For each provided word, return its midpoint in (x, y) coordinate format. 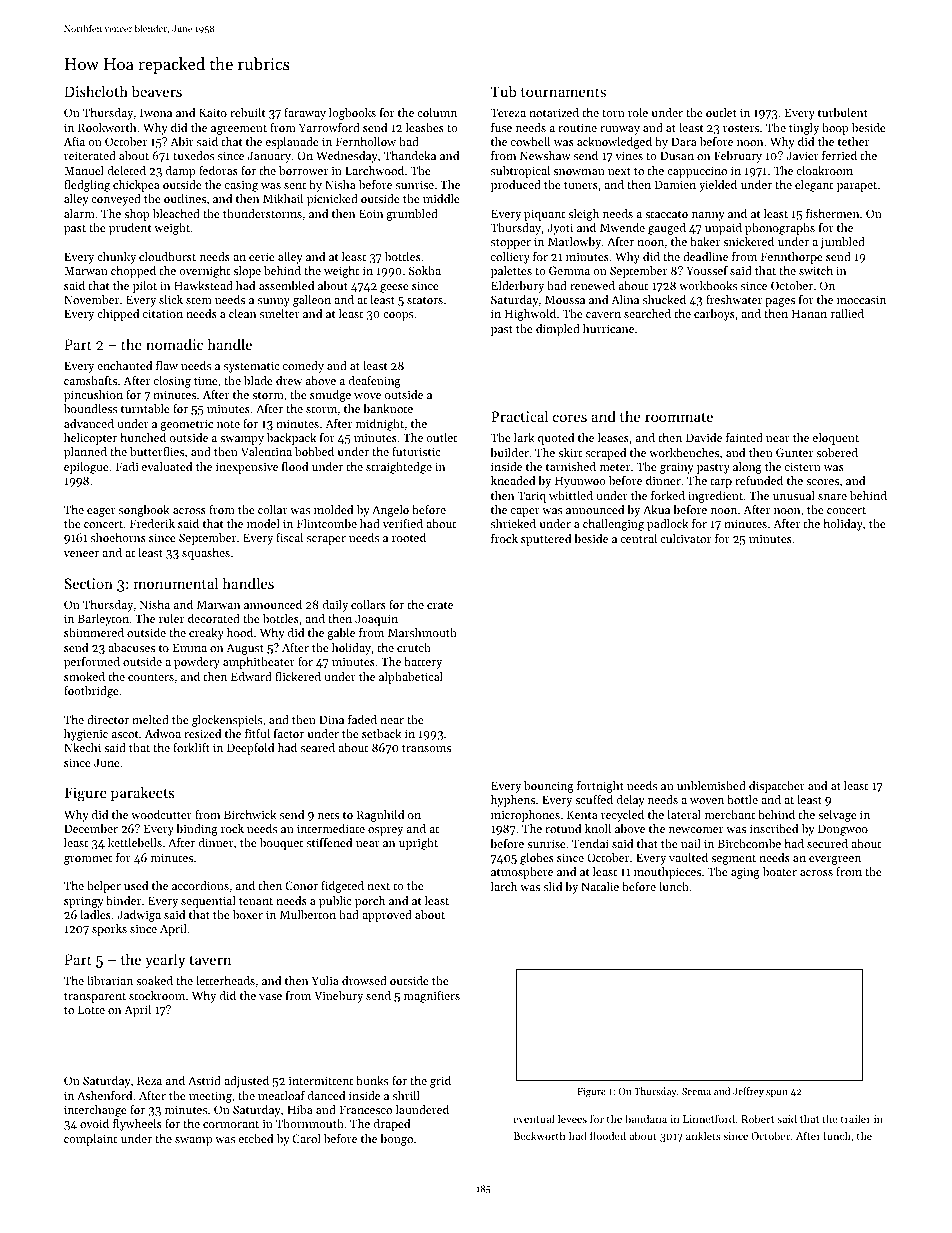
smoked (84, 676)
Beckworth (539, 1135)
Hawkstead (203, 285)
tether (853, 141)
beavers (156, 91)
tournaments (563, 92)
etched (256, 1138)
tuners (581, 185)
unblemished (711, 785)
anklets (703, 1135)
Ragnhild (380, 816)
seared (318, 747)
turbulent (843, 112)
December (91, 828)
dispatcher (777, 787)
